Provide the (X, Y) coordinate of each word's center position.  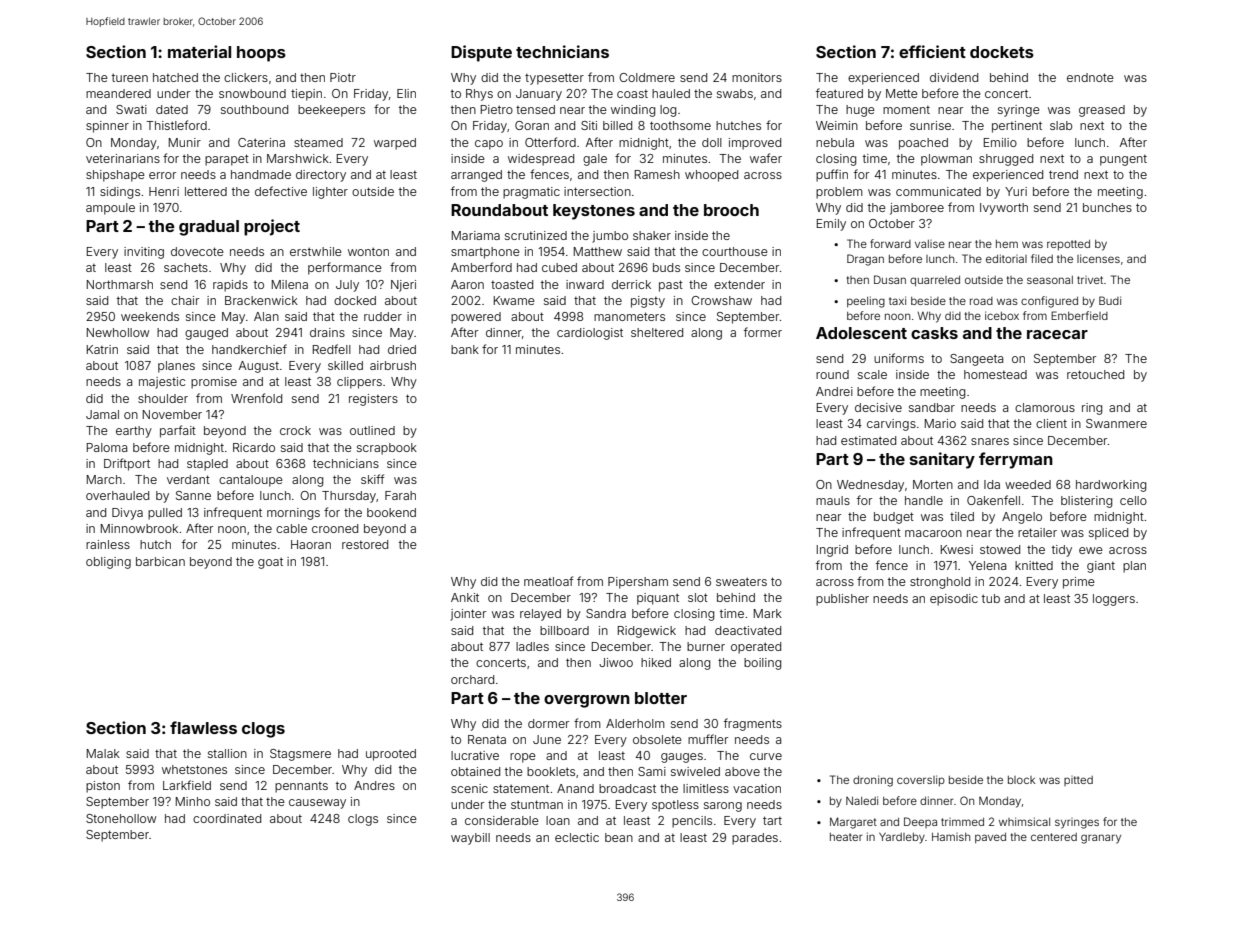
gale (595, 160)
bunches (1107, 207)
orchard (472, 679)
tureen (130, 77)
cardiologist (590, 334)
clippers (359, 383)
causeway (317, 804)
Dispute (481, 53)
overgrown (587, 701)
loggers (1114, 600)
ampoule (110, 209)
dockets (1002, 52)
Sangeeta (976, 360)
